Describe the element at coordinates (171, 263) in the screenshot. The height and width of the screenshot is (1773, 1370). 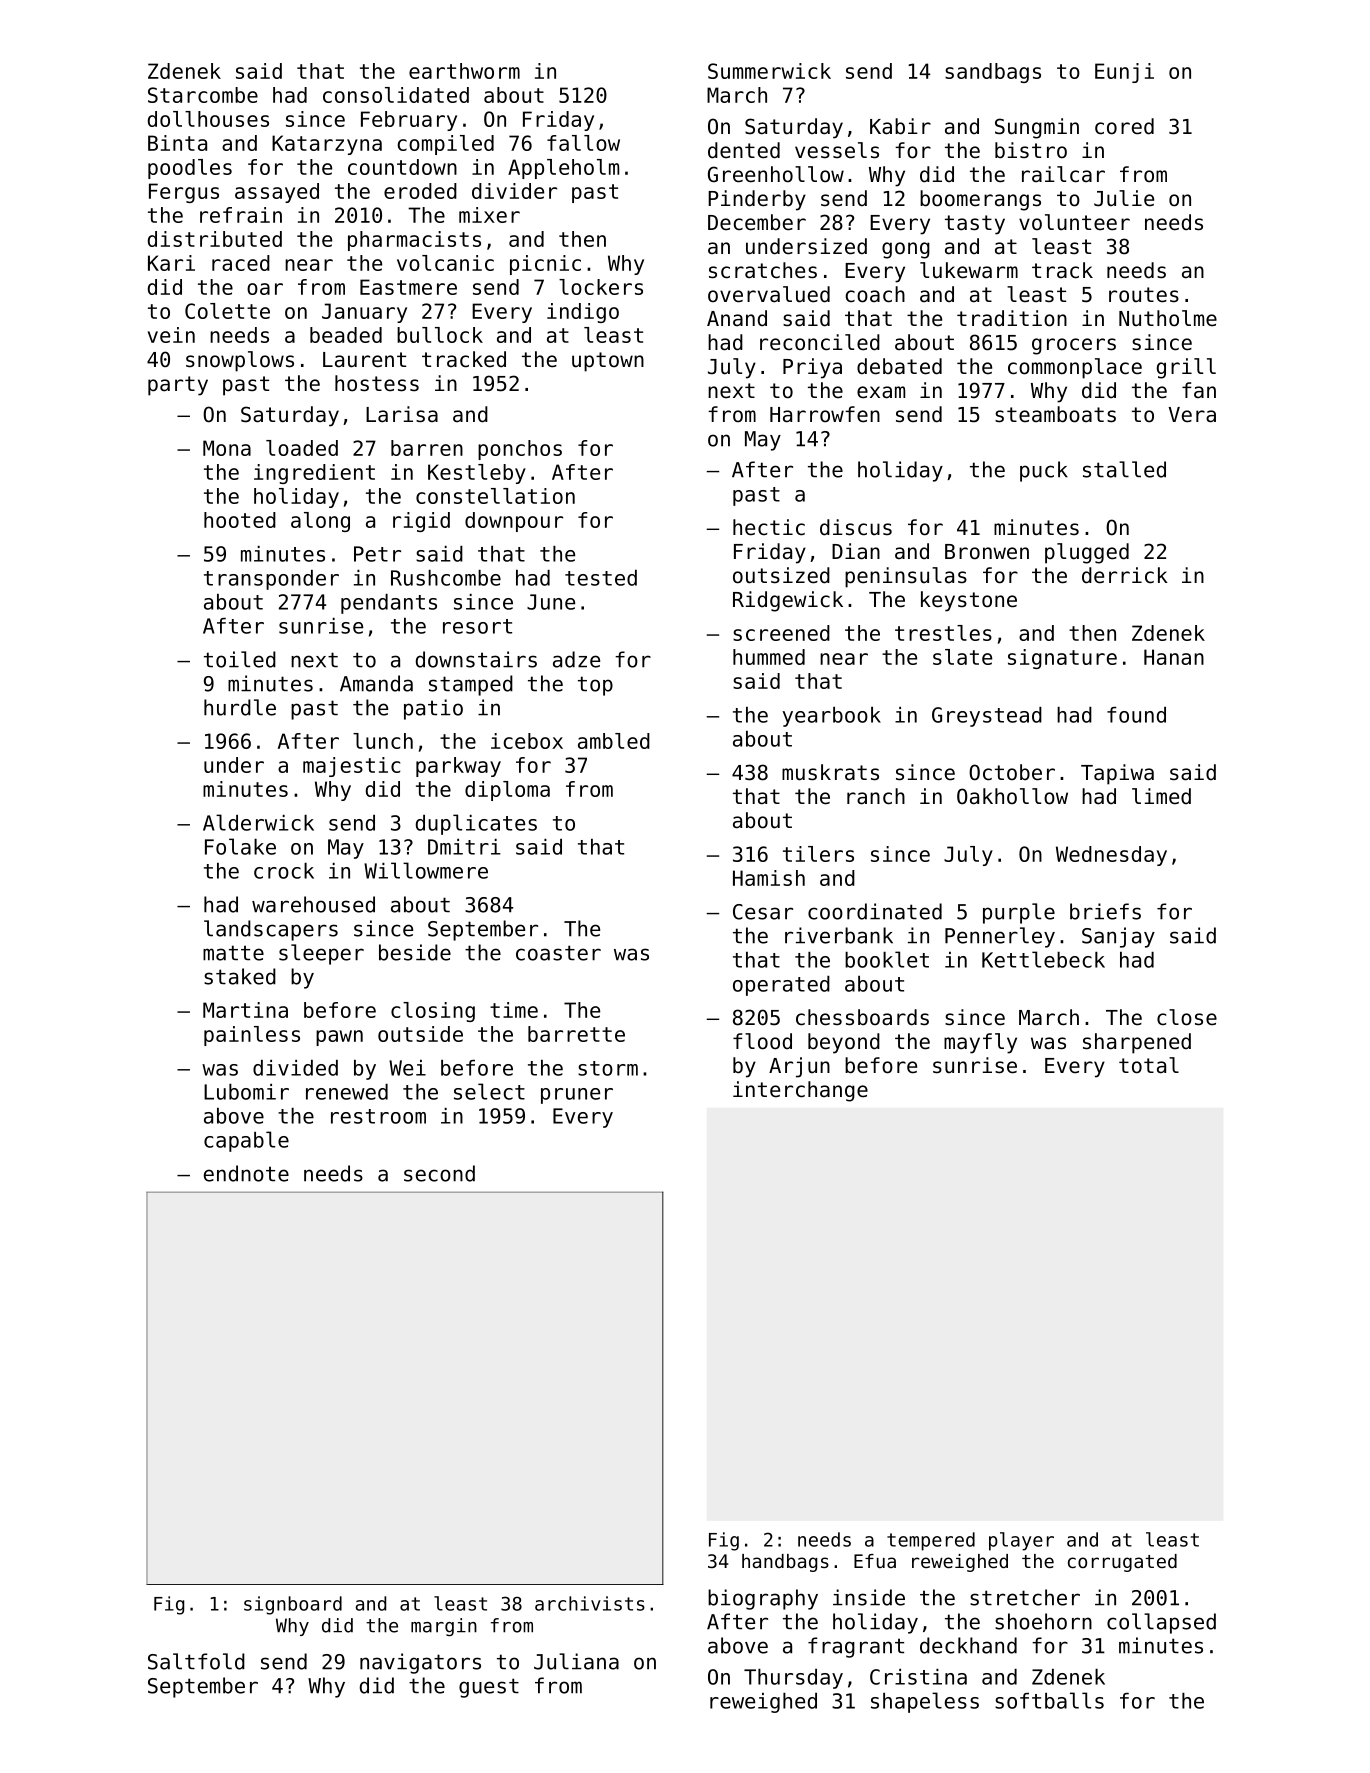
I see `Kari` at that location.
